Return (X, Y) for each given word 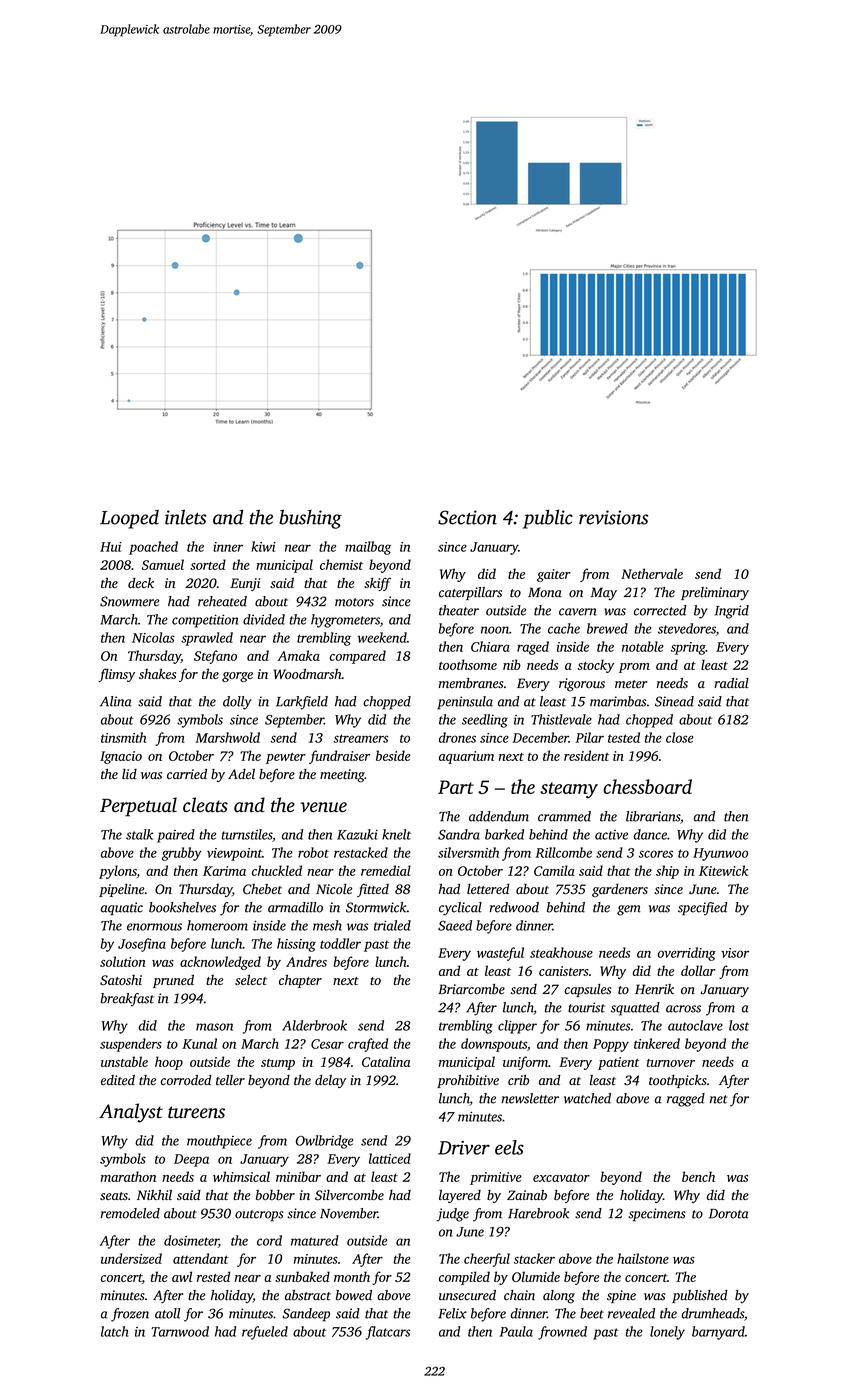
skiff (377, 584)
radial (731, 683)
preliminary (715, 593)
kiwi (263, 546)
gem (629, 910)
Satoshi (121, 980)
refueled (265, 1333)
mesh (327, 925)
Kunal (199, 1043)
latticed (390, 1158)
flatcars (388, 1333)
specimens (657, 1215)
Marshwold (227, 737)
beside (393, 755)
